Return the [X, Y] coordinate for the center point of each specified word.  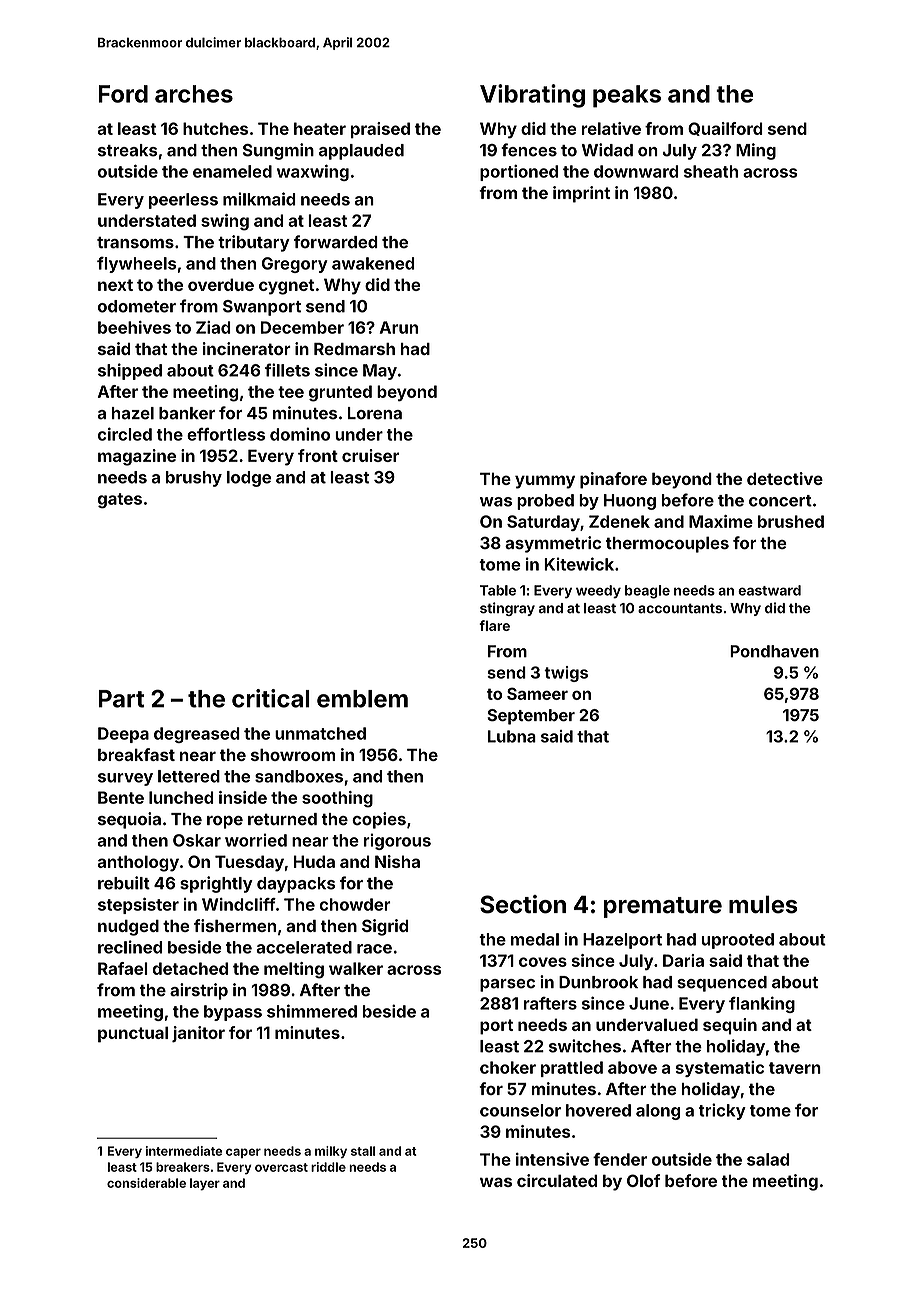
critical [271, 698]
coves [543, 962]
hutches [215, 128]
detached [190, 968]
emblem [362, 699]
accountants [680, 608]
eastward [769, 590]
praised [380, 130]
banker [187, 413]
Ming [756, 151]
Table [498, 590]
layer [205, 1184]
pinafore [613, 480]
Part [122, 699]
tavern [795, 1068]
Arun [399, 327]
